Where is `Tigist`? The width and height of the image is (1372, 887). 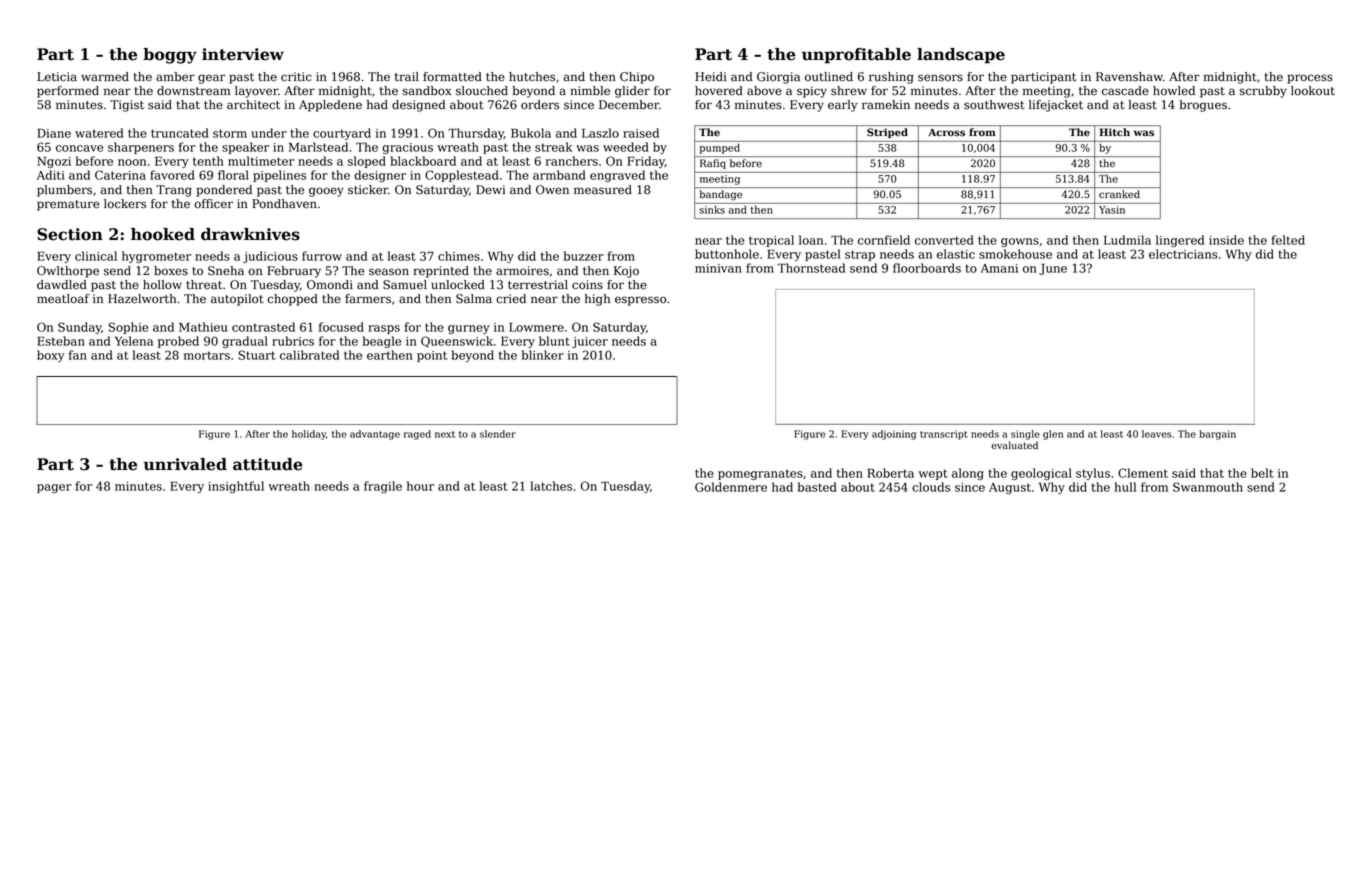 Tigist is located at coordinates (127, 106).
